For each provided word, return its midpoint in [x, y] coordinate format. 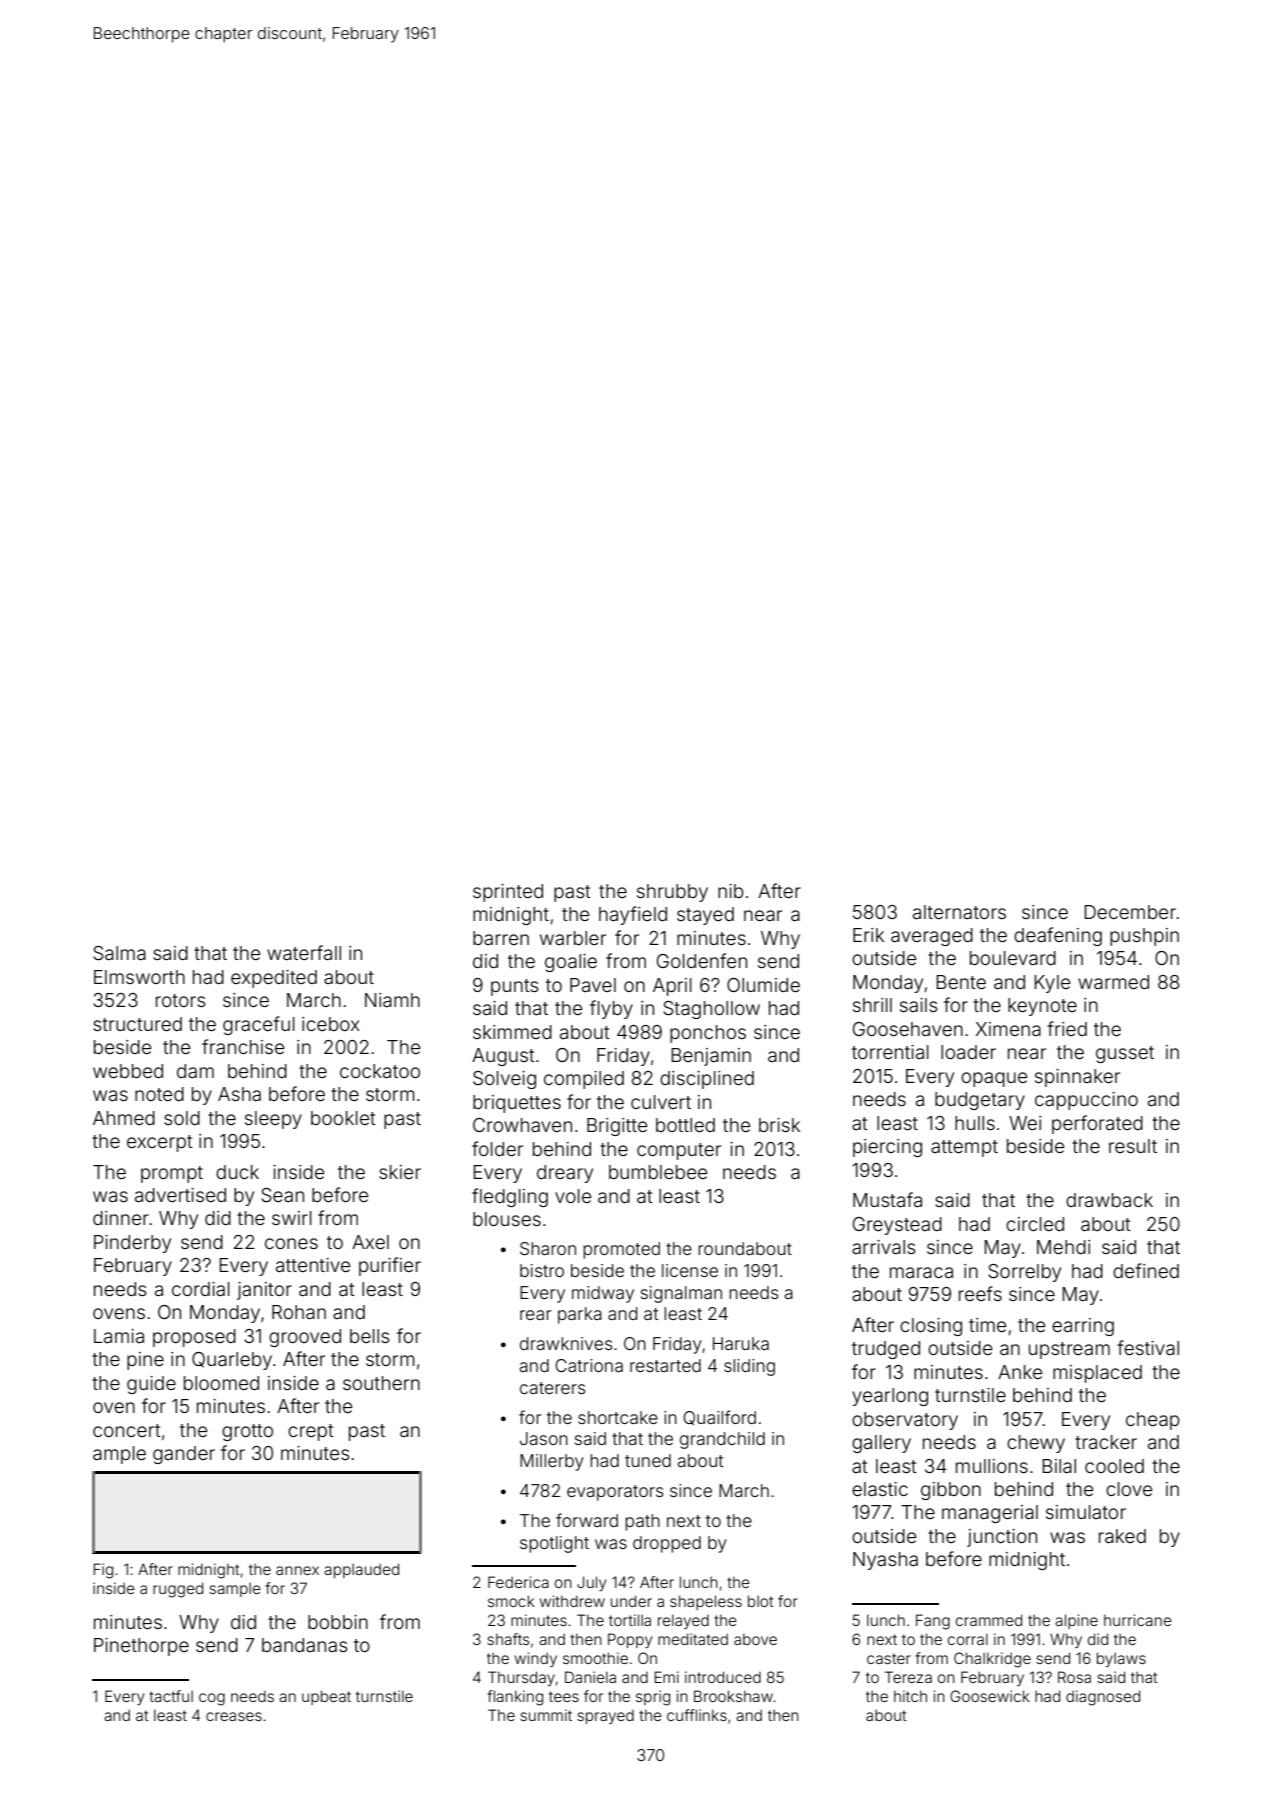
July [591, 1583]
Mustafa [887, 1199]
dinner [121, 1218]
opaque [994, 1079]
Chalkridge [992, 1660]
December [1130, 912]
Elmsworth [139, 977]
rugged [178, 1590]
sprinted [508, 893]
